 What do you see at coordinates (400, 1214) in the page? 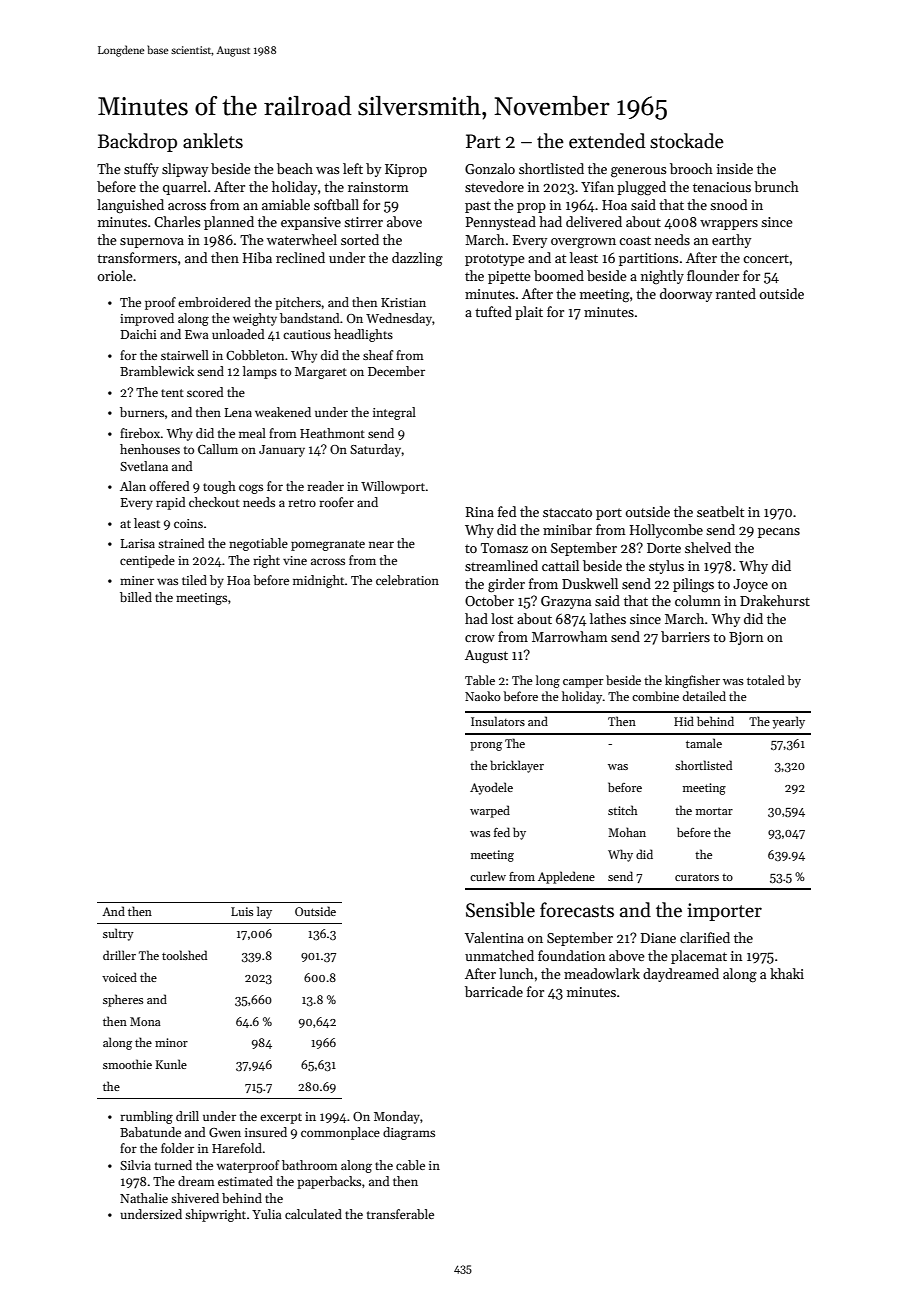
I see `transferable` at bounding box center [400, 1214].
